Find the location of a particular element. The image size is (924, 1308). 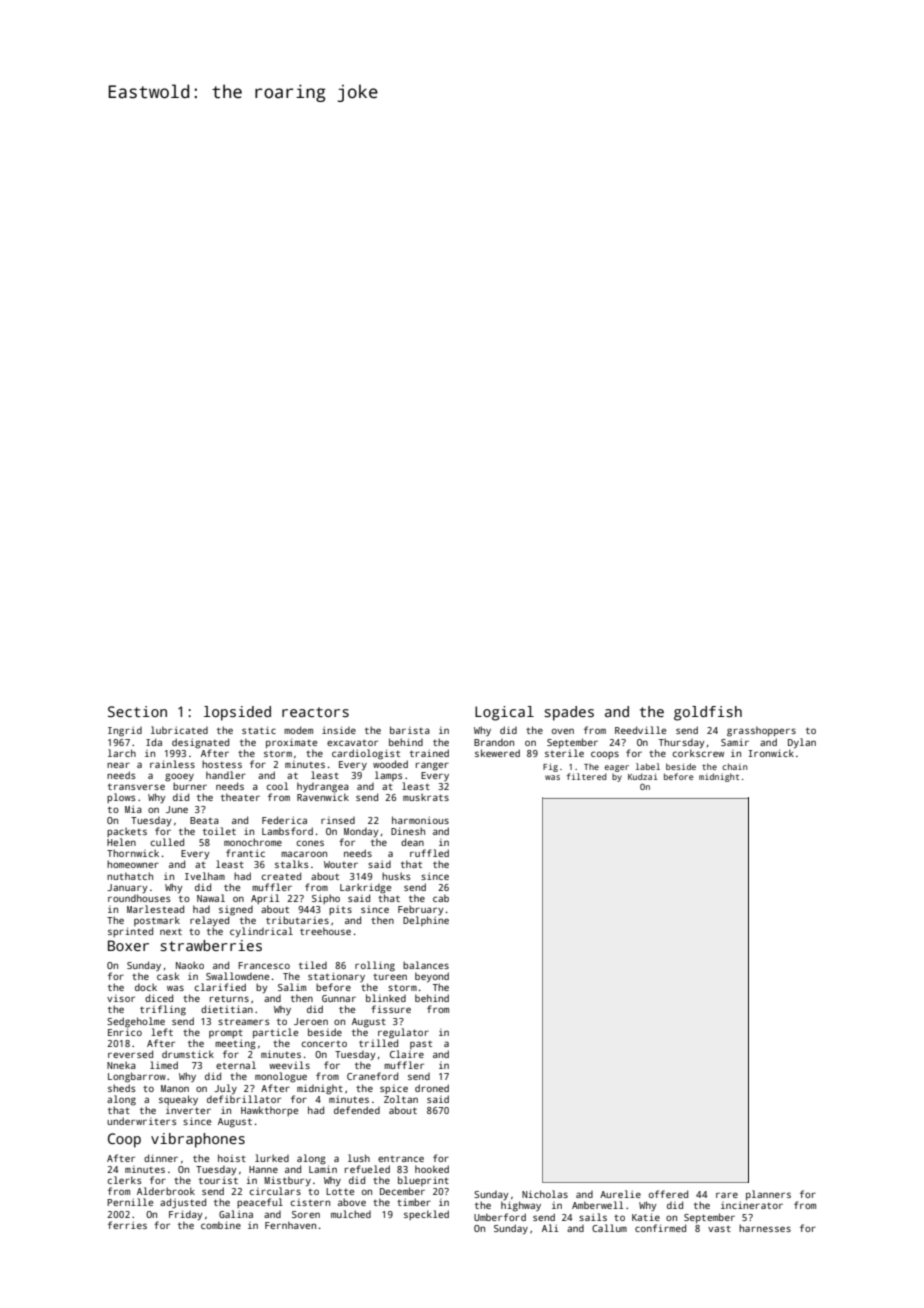

chain is located at coordinates (734, 766).
